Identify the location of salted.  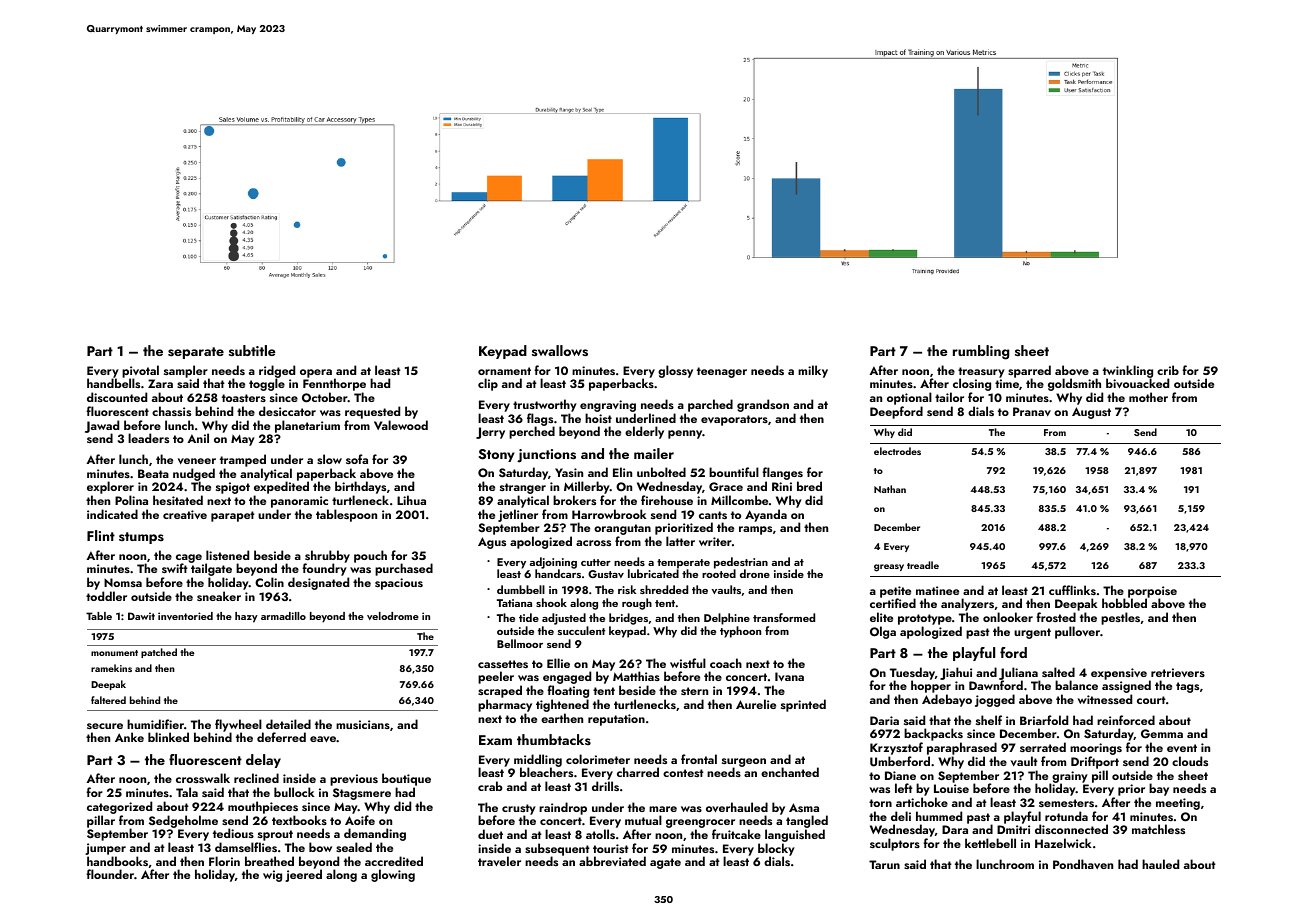
(1058, 672).
